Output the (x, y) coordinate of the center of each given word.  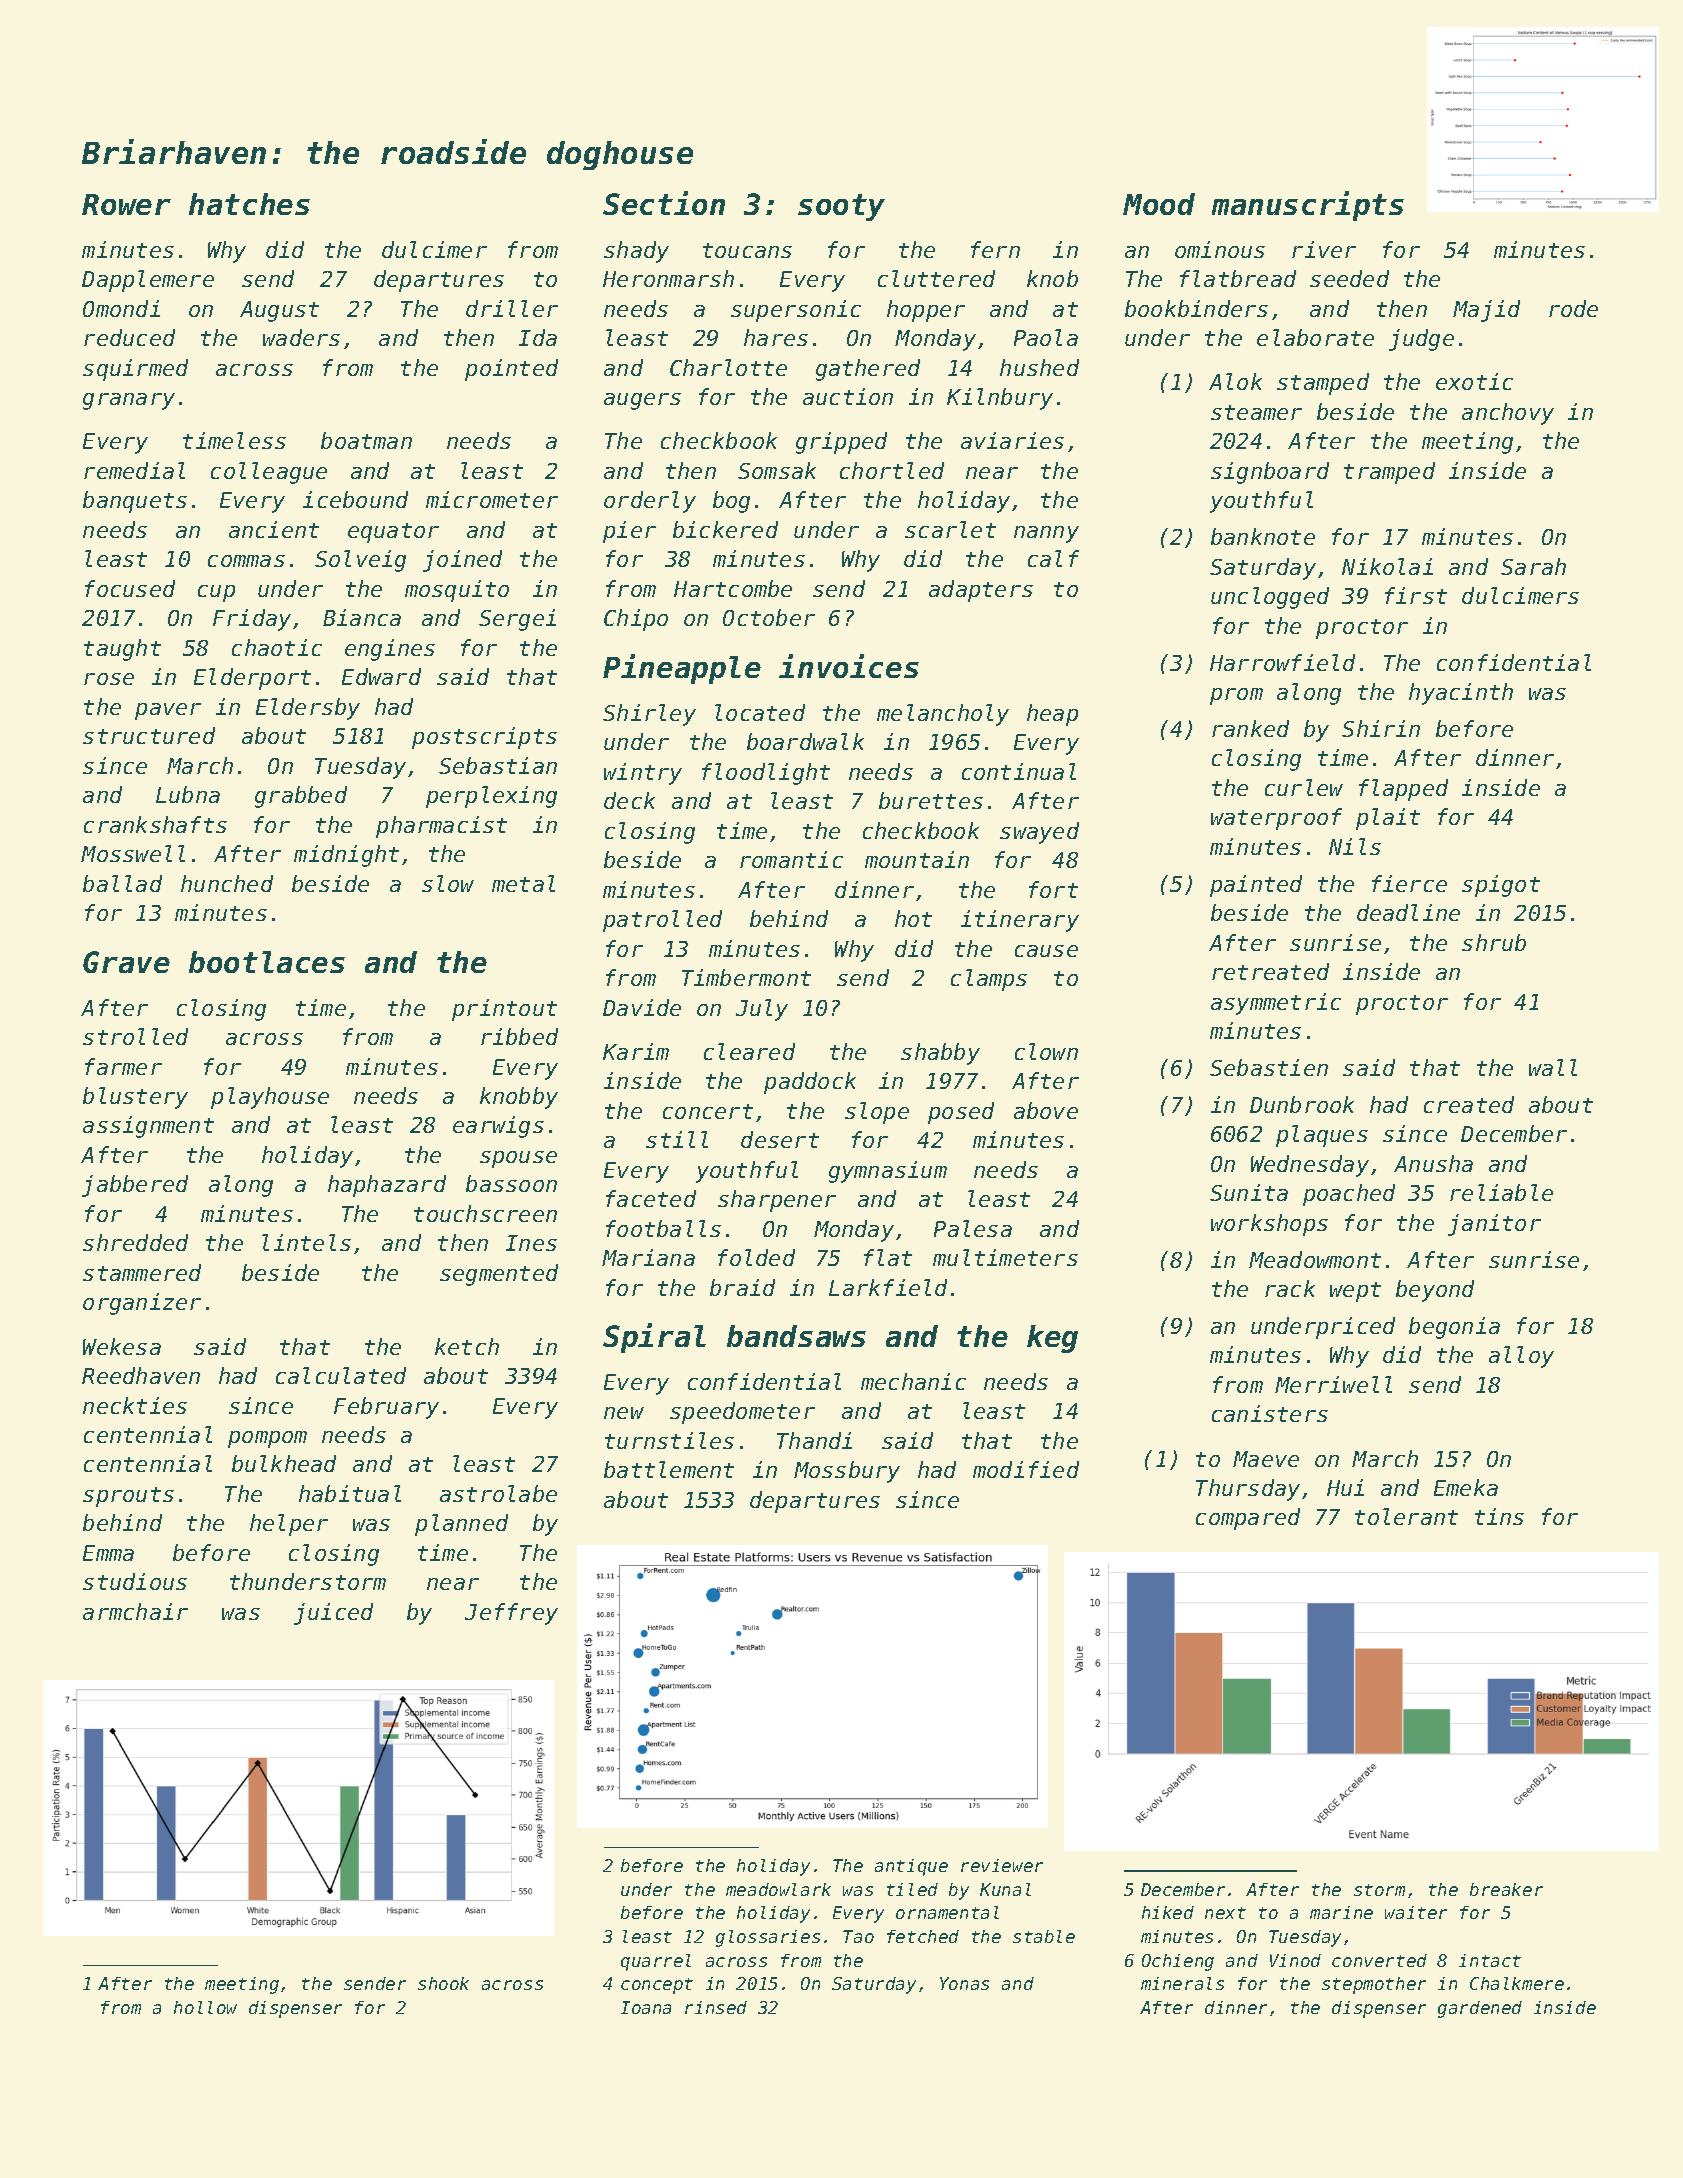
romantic (791, 859)
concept (657, 1986)
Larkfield (888, 1287)
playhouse (270, 1098)
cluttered (936, 278)
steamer (1256, 412)
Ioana (646, 2007)
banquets (135, 502)
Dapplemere (148, 281)
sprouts (128, 1497)
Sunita (1249, 1192)
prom (1236, 696)
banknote (1263, 536)
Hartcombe (733, 588)
